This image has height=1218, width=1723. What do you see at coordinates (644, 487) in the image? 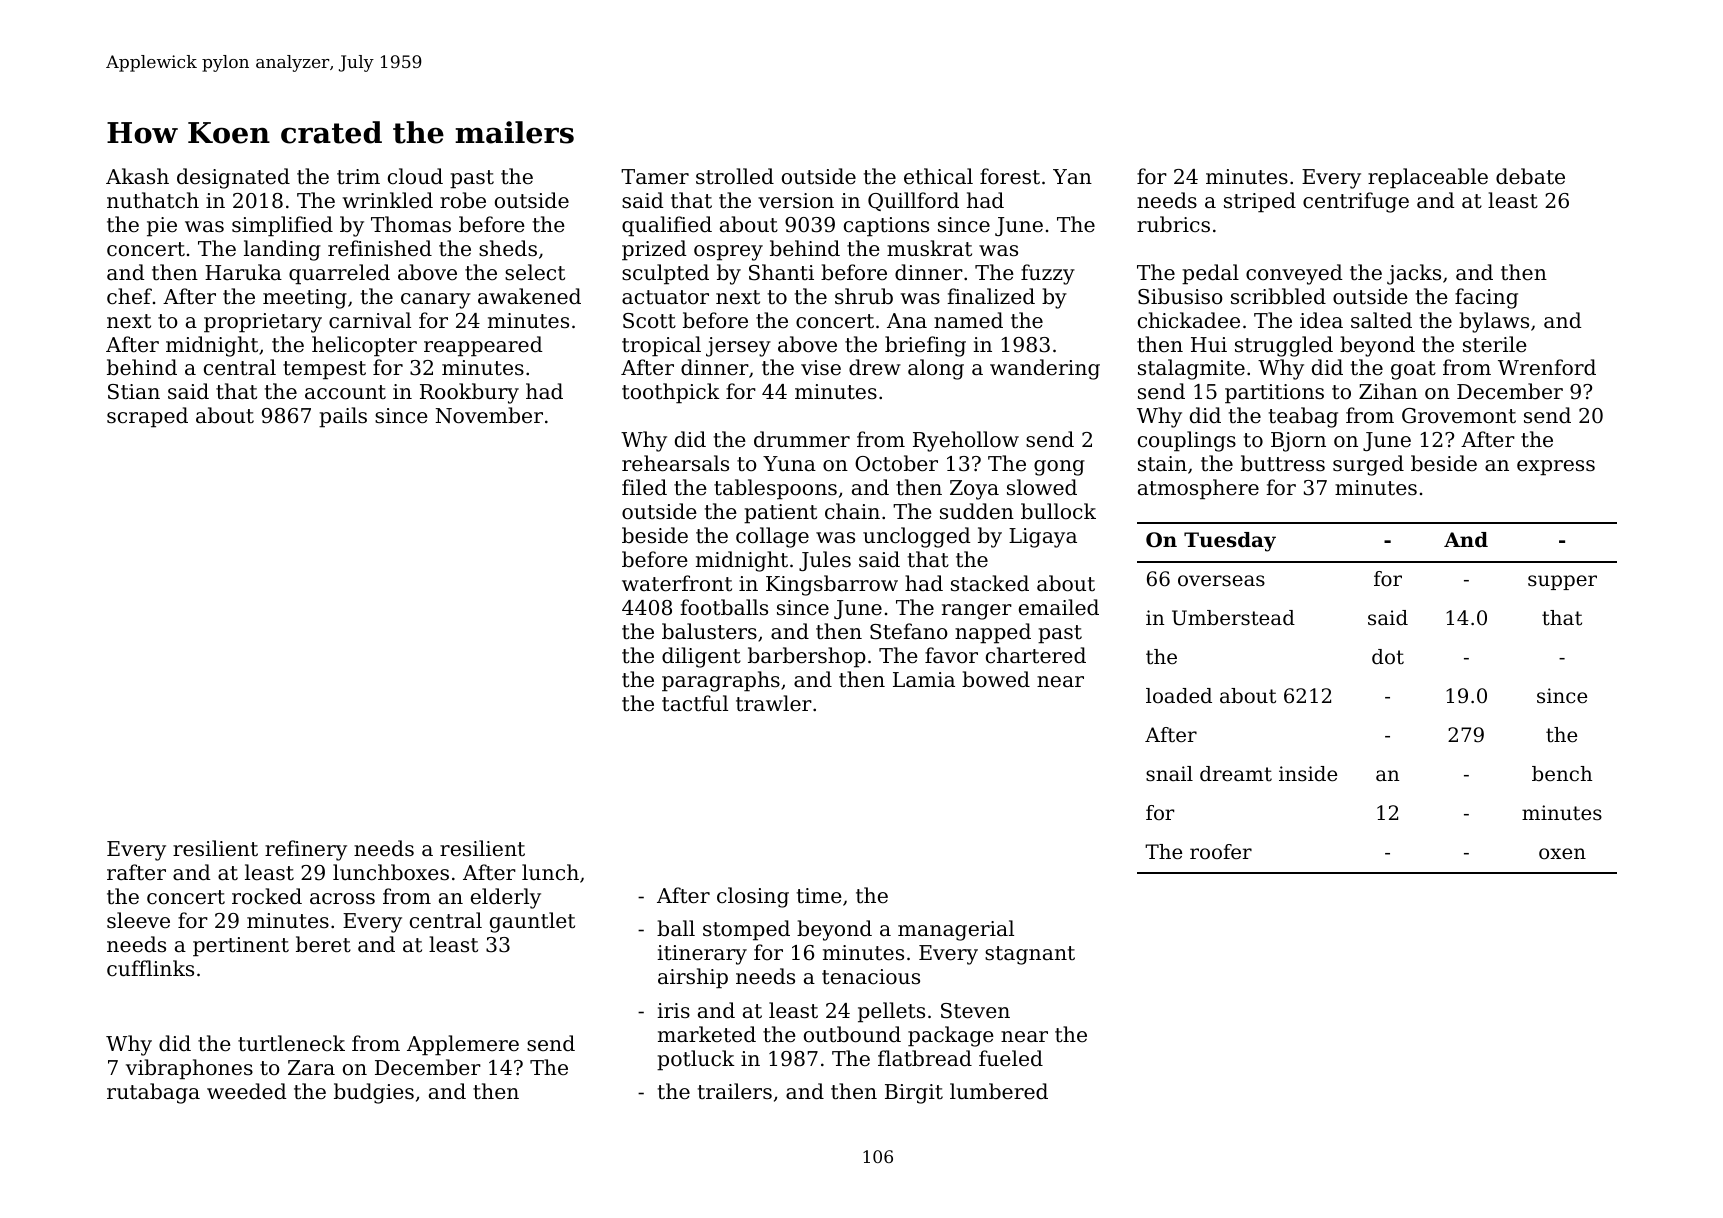
I see `filed` at bounding box center [644, 487].
